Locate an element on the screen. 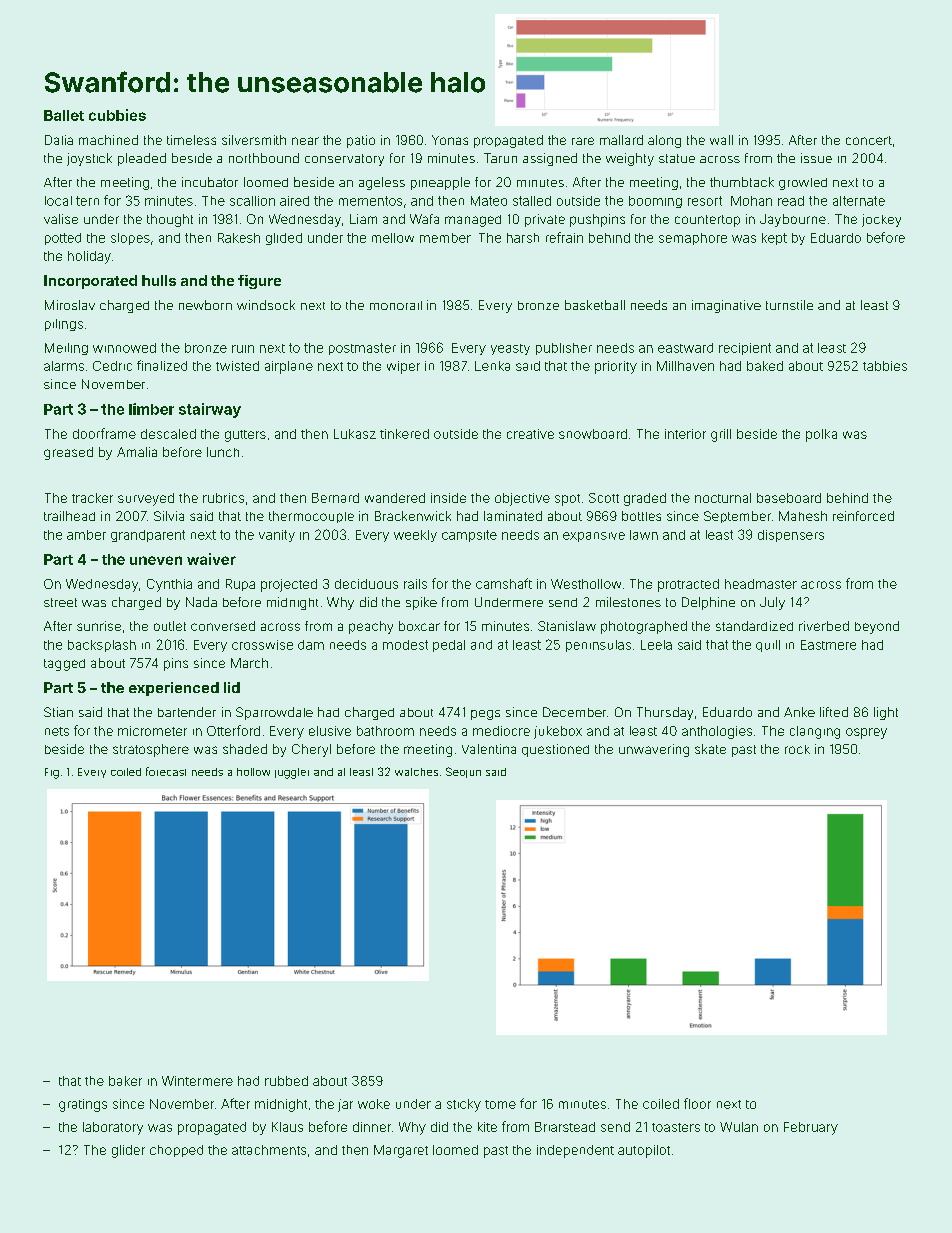 The width and height of the screenshot is (952, 1233). trailhead is located at coordinates (69, 516).
